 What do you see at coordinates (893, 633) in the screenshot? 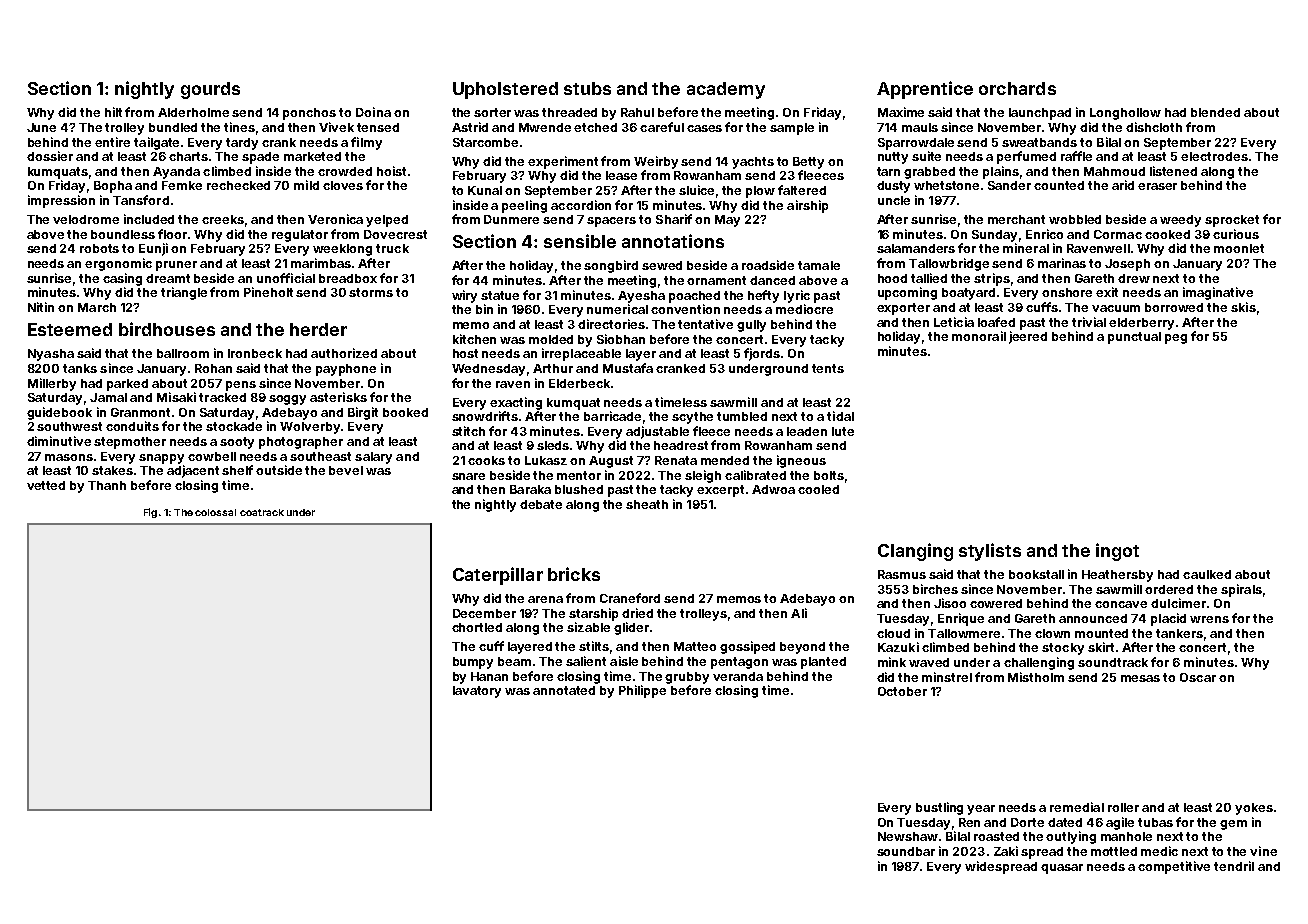
I see `cloud` at bounding box center [893, 633].
